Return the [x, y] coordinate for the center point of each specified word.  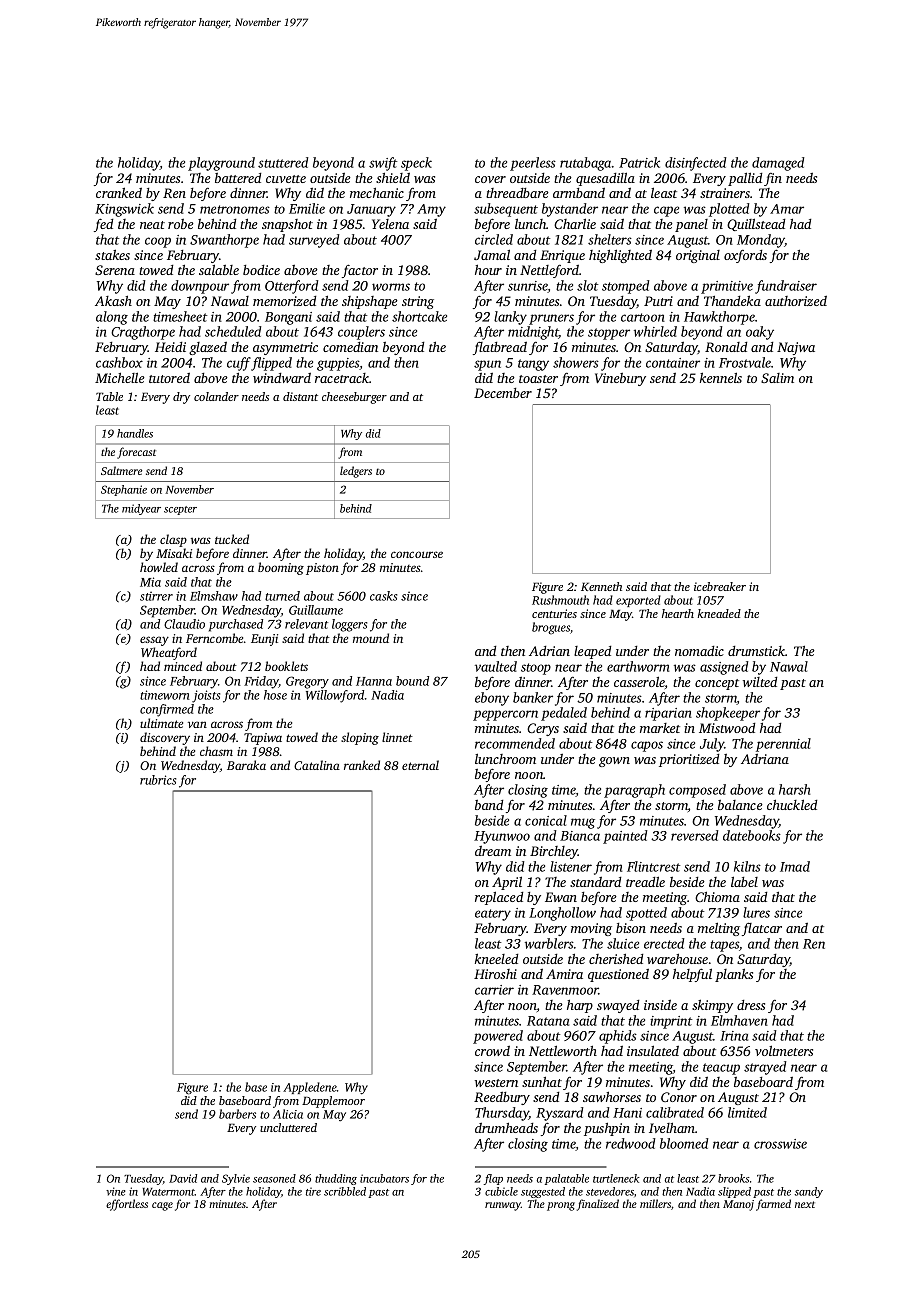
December [503, 393]
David [183, 1178]
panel [691, 225]
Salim [777, 378]
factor [360, 271]
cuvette [286, 179]
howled [159, 567]
